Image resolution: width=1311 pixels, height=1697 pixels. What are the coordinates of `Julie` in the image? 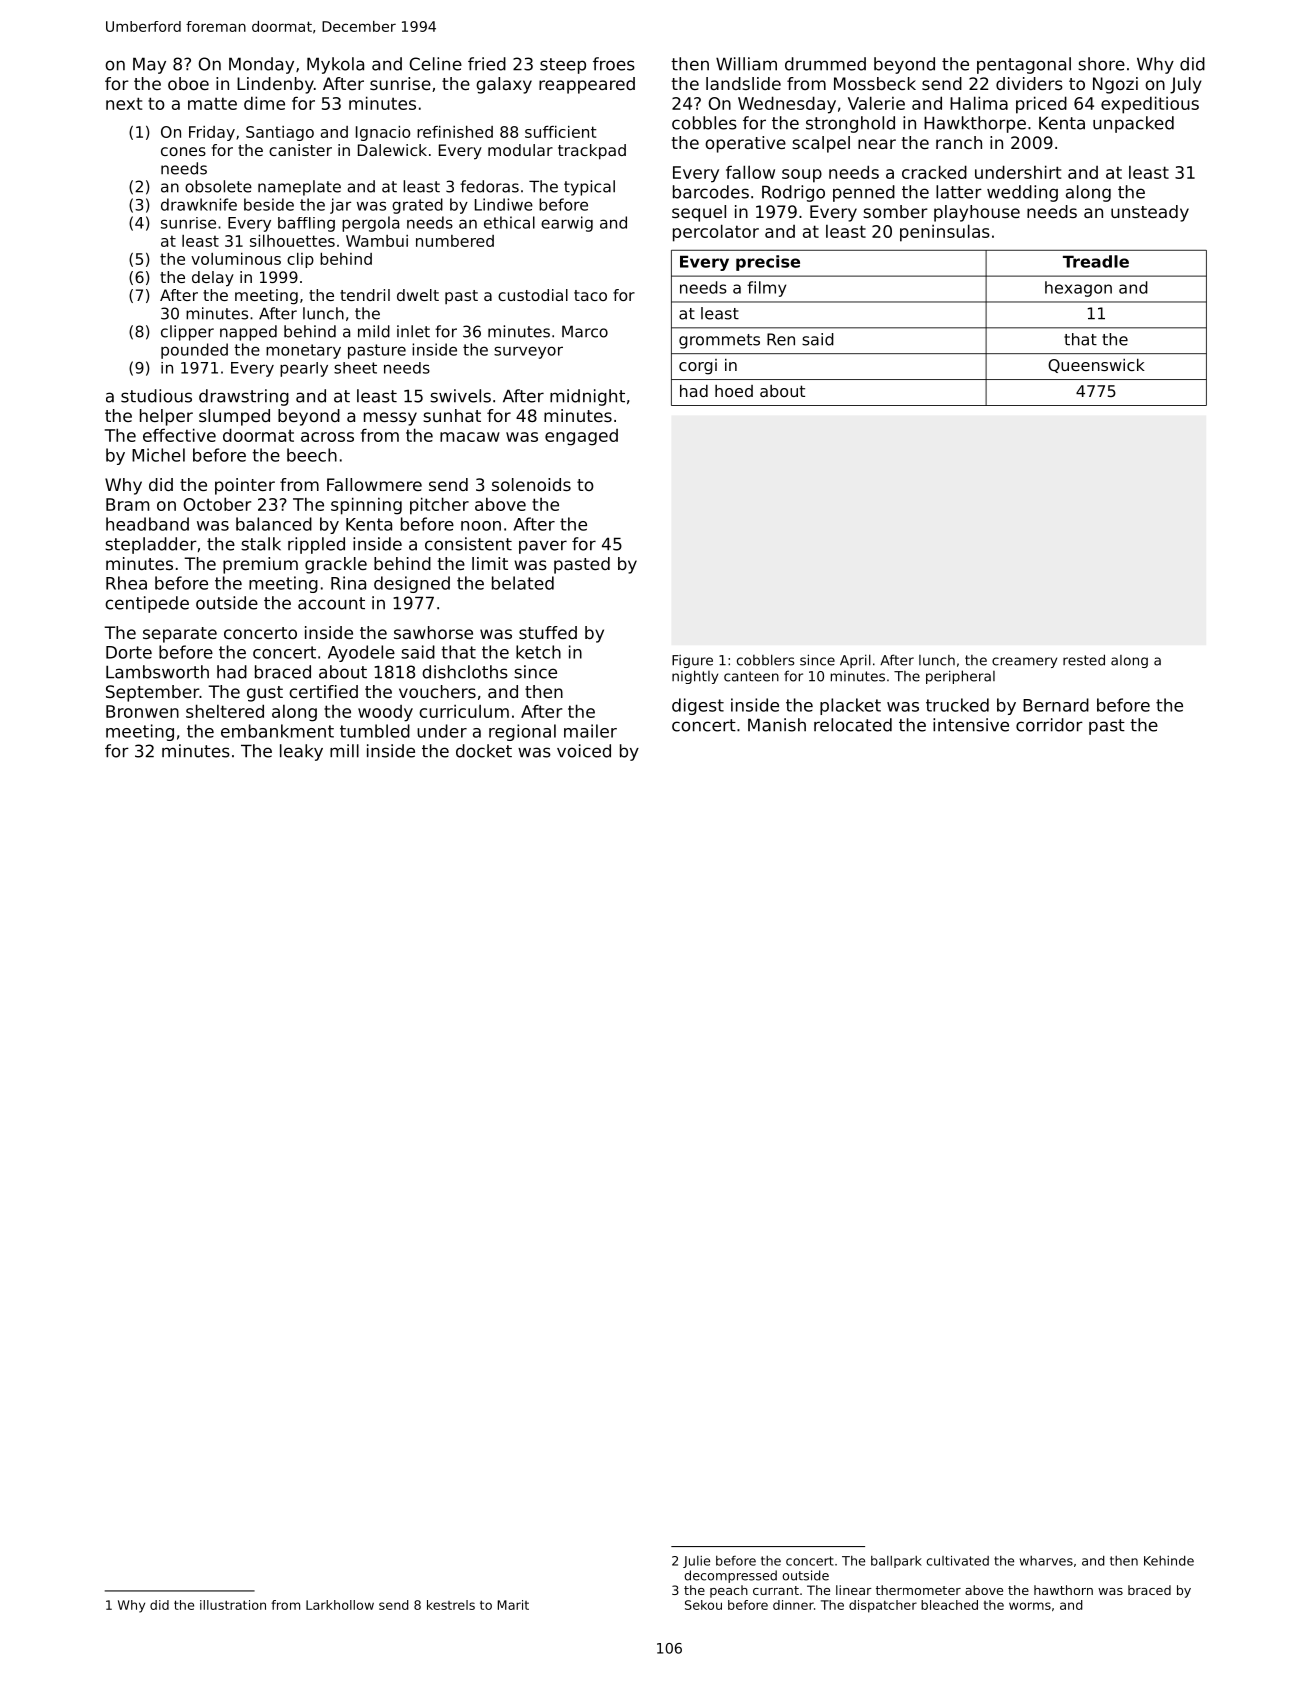 It's located at (696, 1562).
